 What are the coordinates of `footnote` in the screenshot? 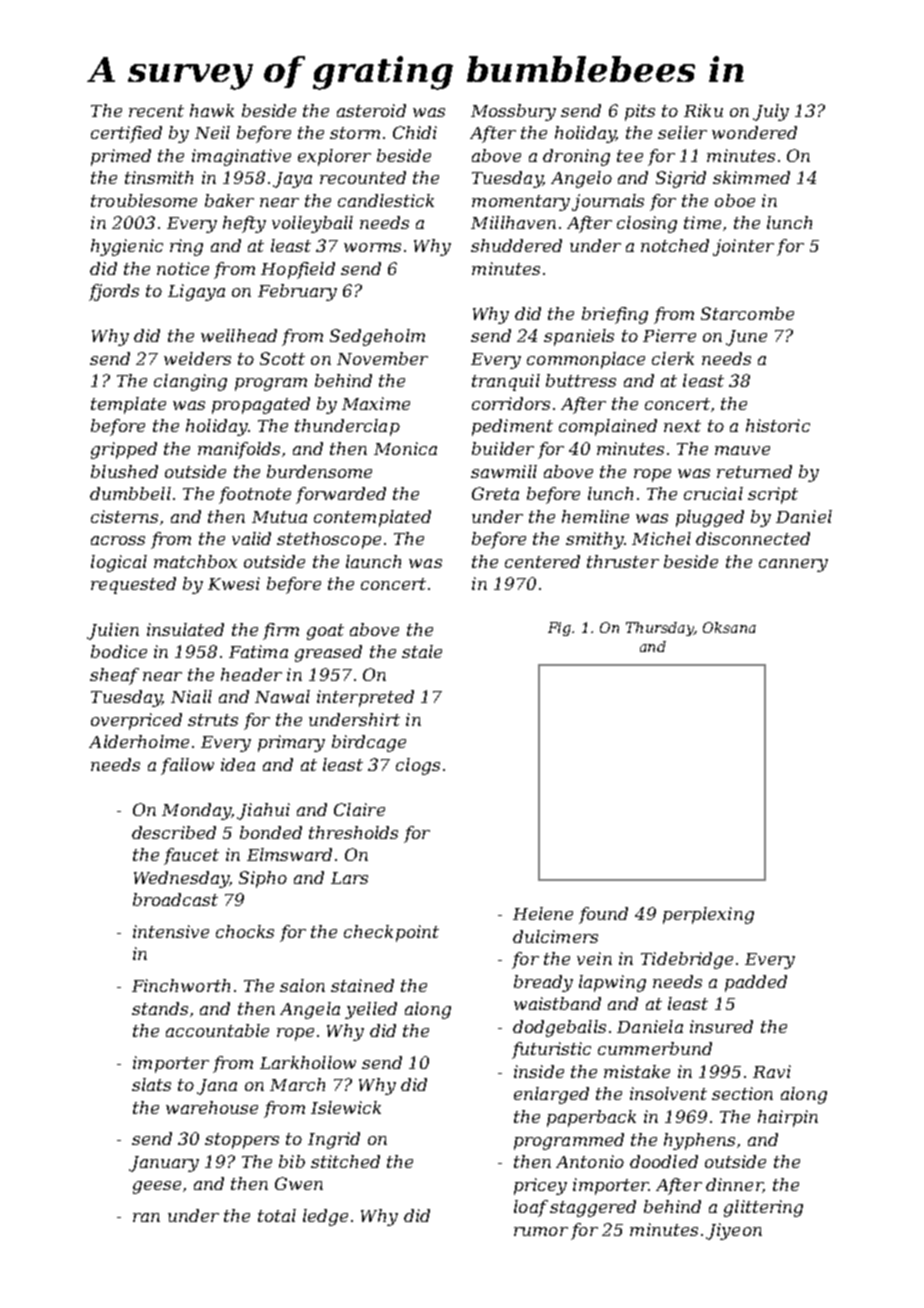 It's located at (255, 495).
